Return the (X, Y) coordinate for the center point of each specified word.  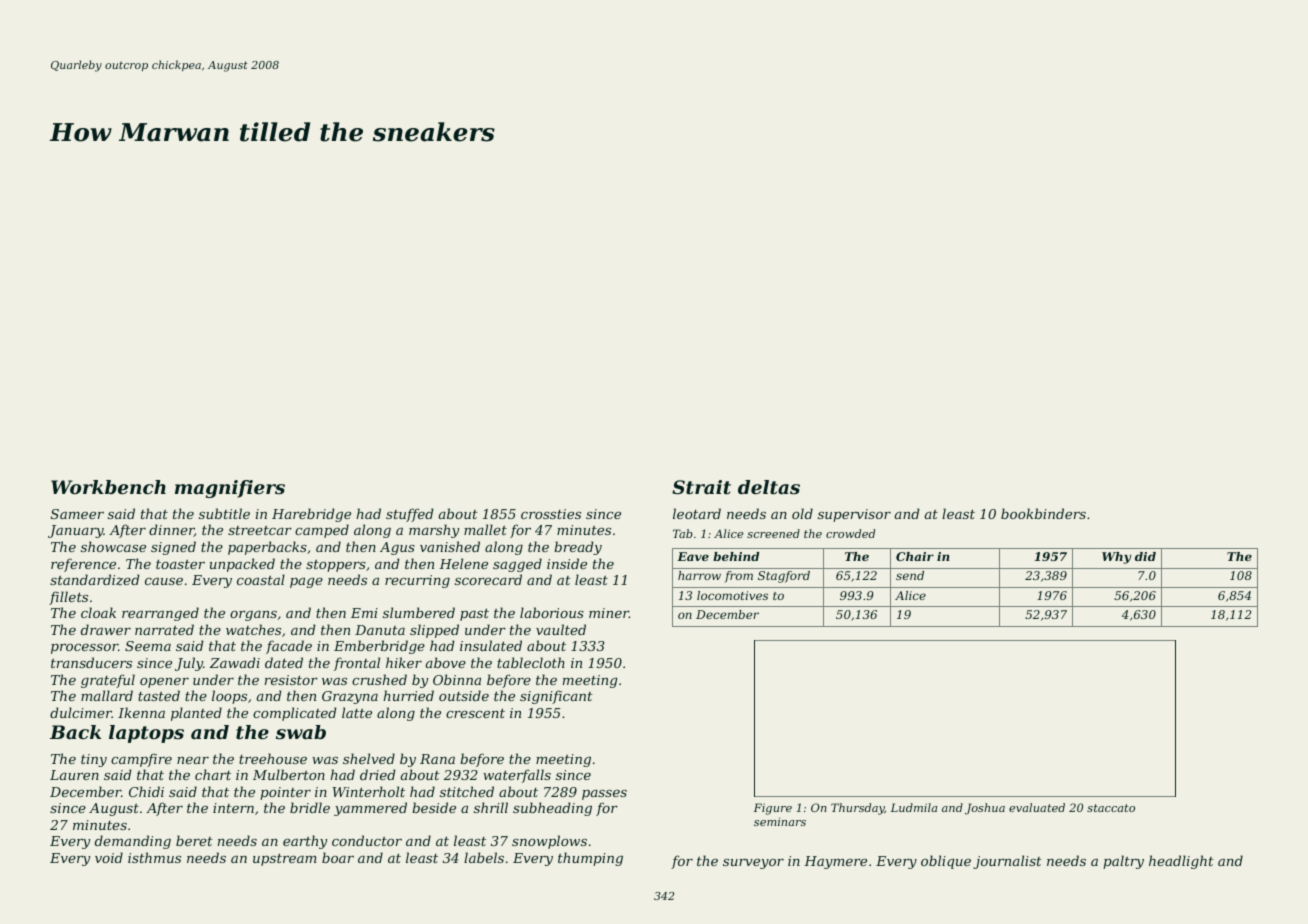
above (446, 662)
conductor (367, 840)
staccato (1111, 808)
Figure (773, 809)
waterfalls (517, 776)
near (193, 760)
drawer (106, 629)
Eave (693, 556)
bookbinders (1043, 513)
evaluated (1037, 807)
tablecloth (531, 662)
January (76, 531)
